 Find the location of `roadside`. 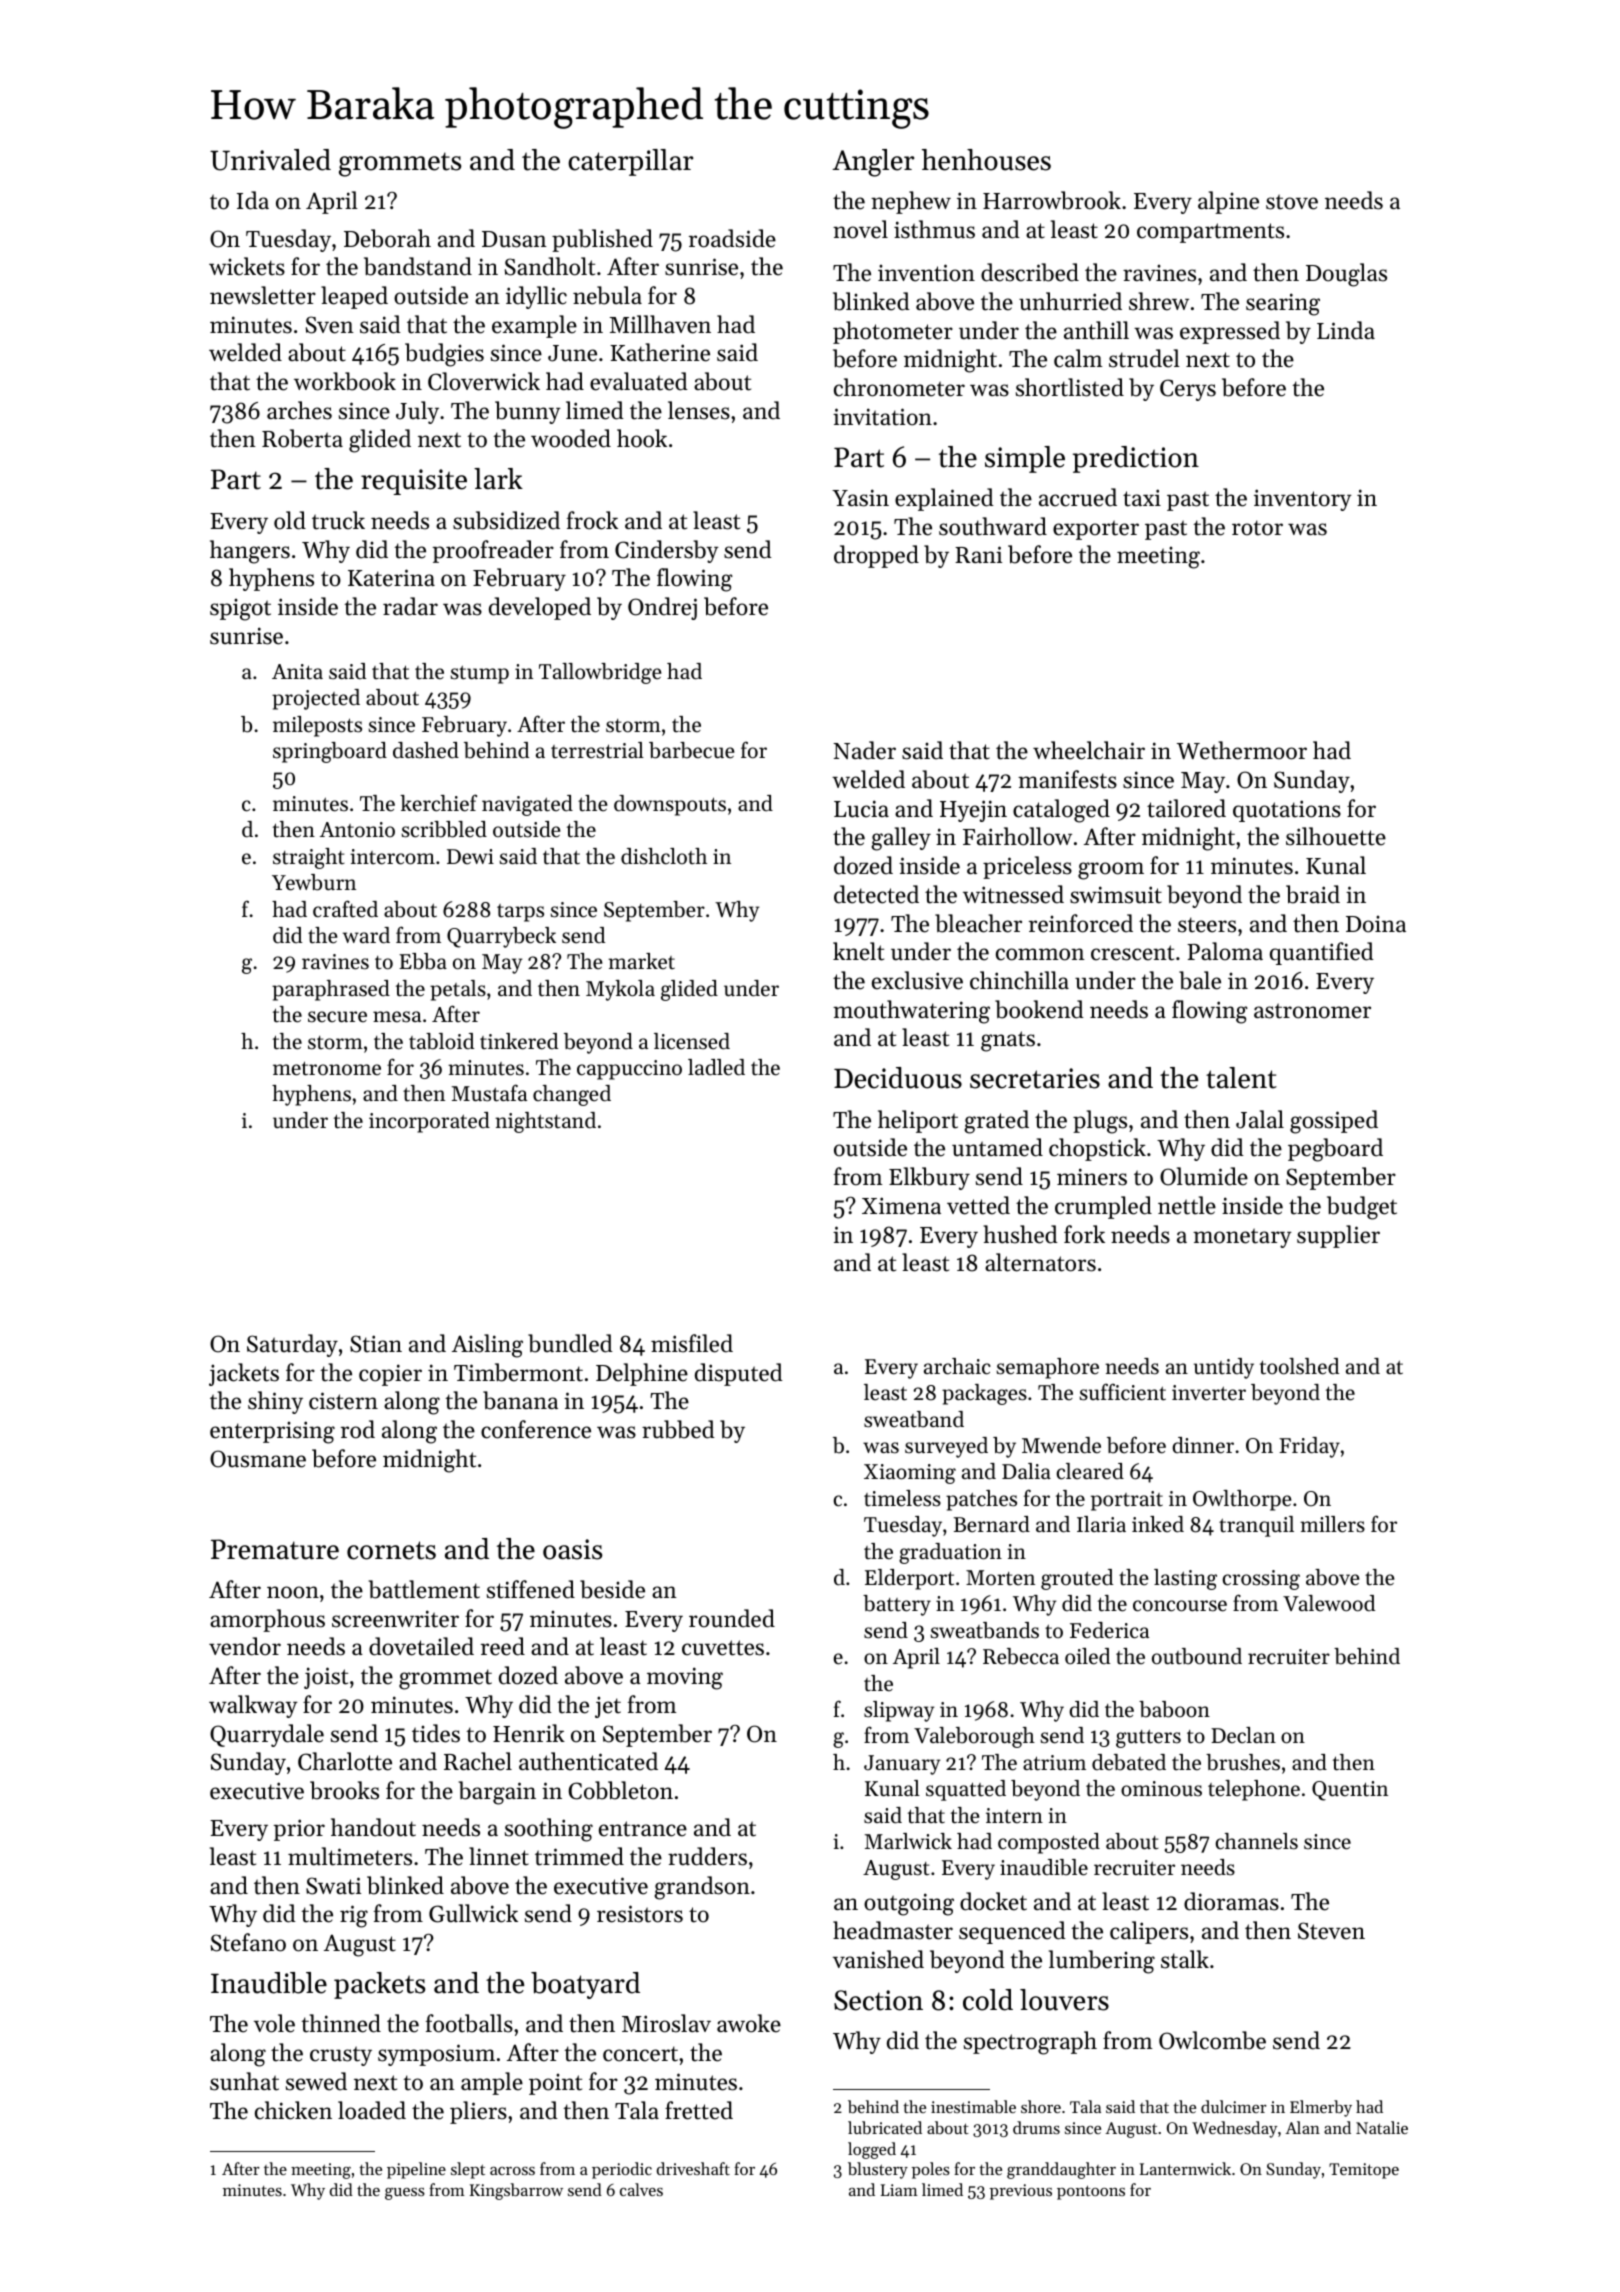

roadside is located at coordinates (732, 238).
